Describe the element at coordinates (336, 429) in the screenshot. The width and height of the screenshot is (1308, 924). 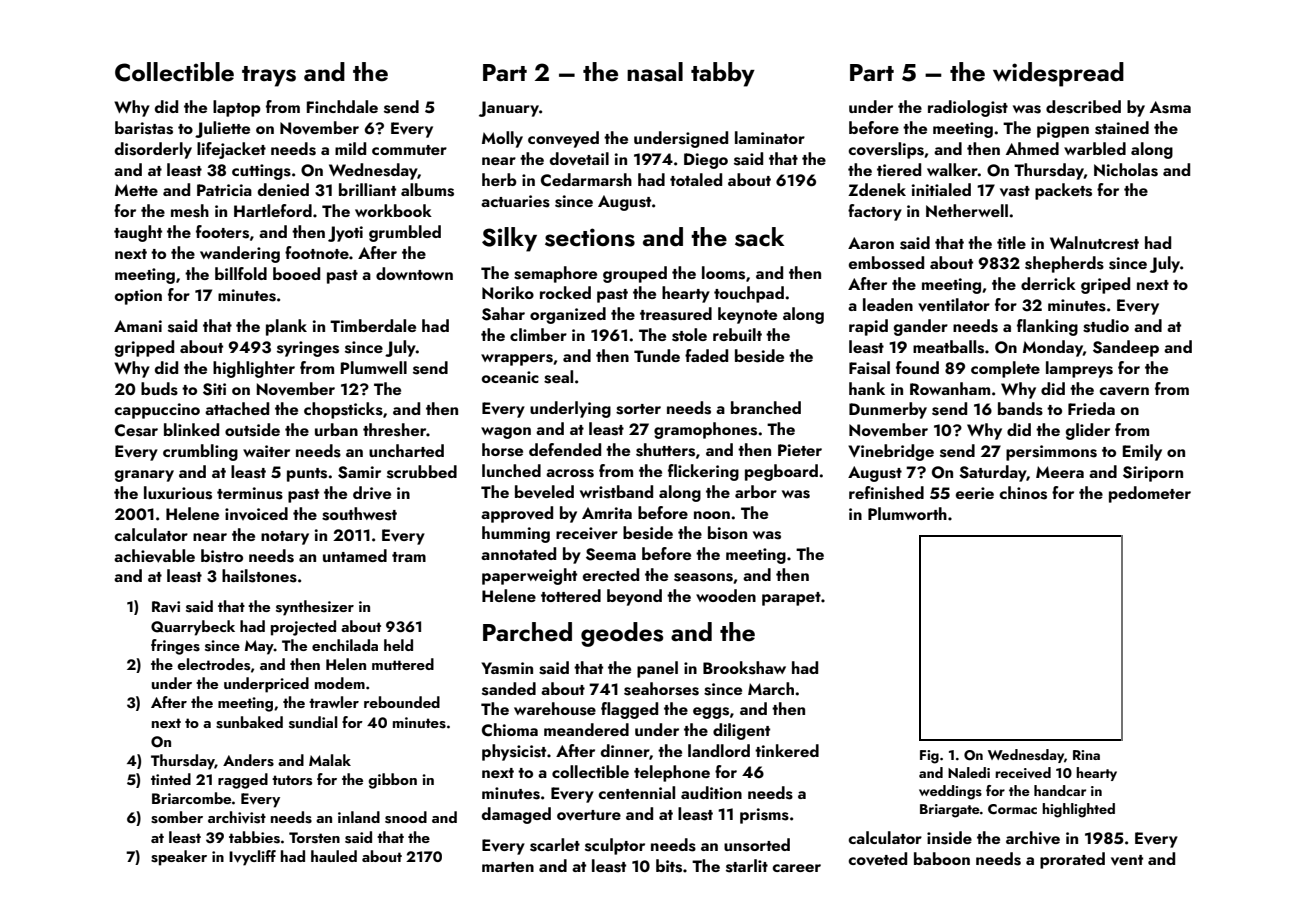
I see `urban` at that location.
